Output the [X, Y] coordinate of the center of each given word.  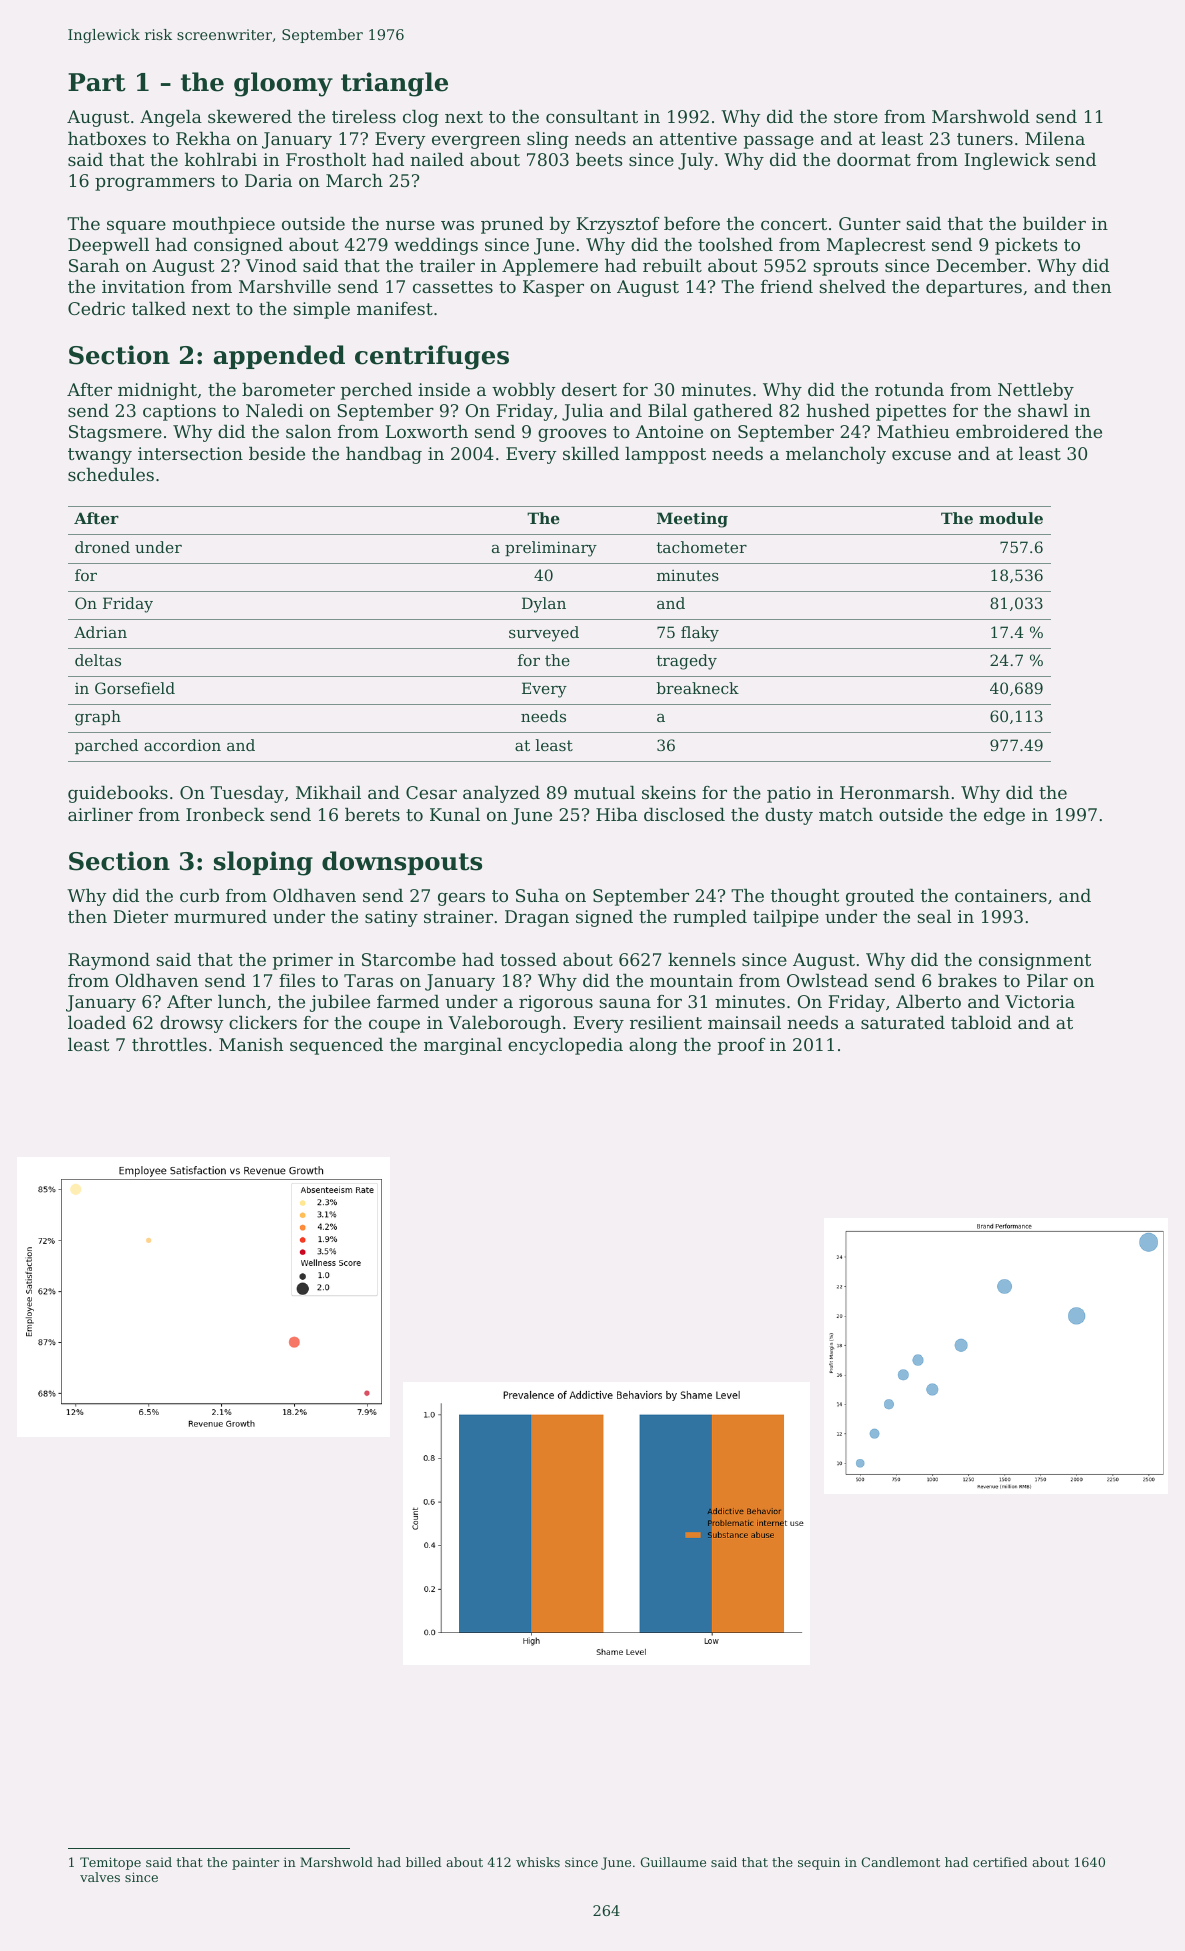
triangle [394, 84]
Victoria [1040, 1001]
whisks [538, 1862]
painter [255, 1864]
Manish [251, 1044]
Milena [1055, 138]
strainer [458, 916]
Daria [268, 180]
